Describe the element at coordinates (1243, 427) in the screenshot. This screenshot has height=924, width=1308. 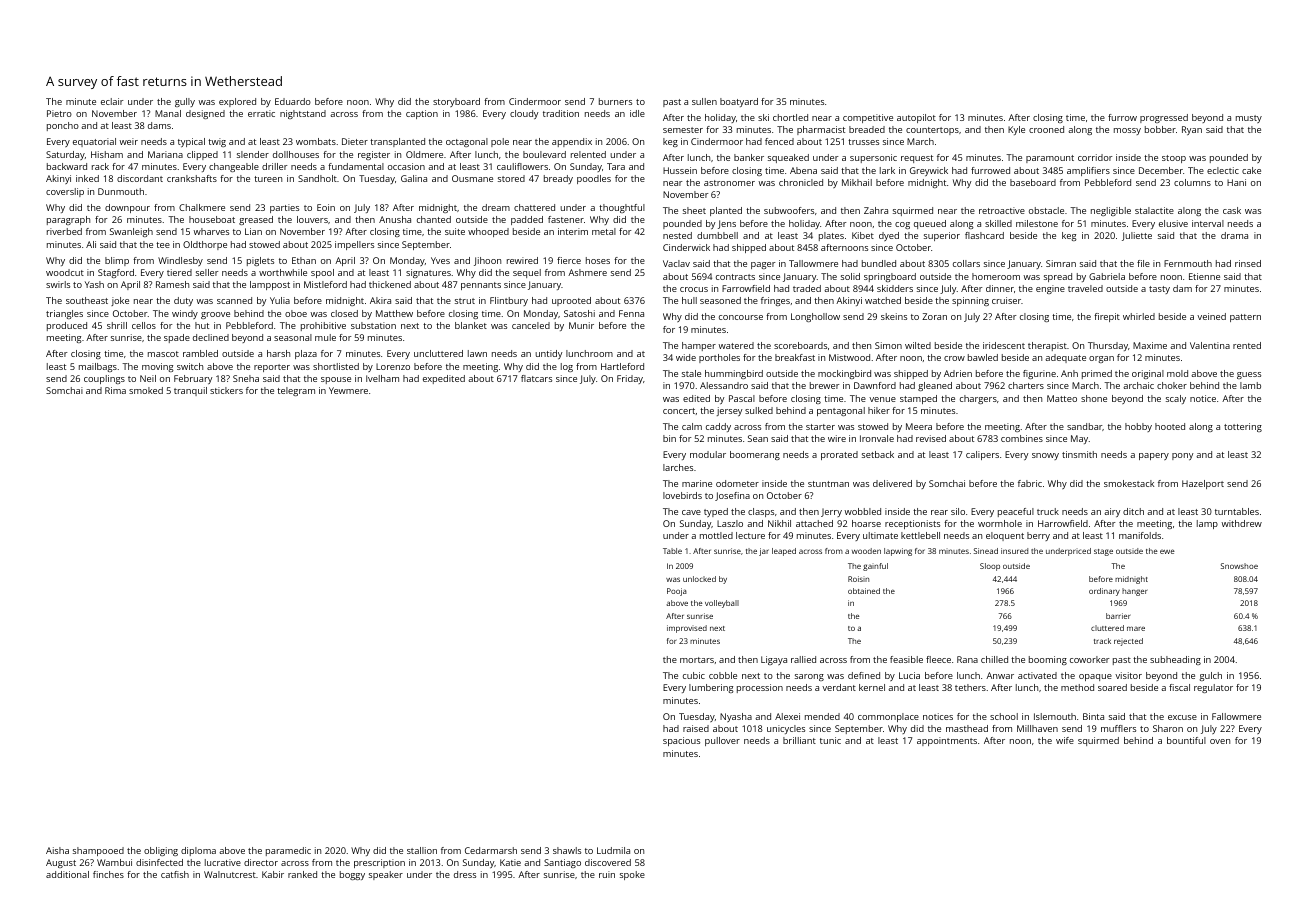
I see `tottering` at that location.
